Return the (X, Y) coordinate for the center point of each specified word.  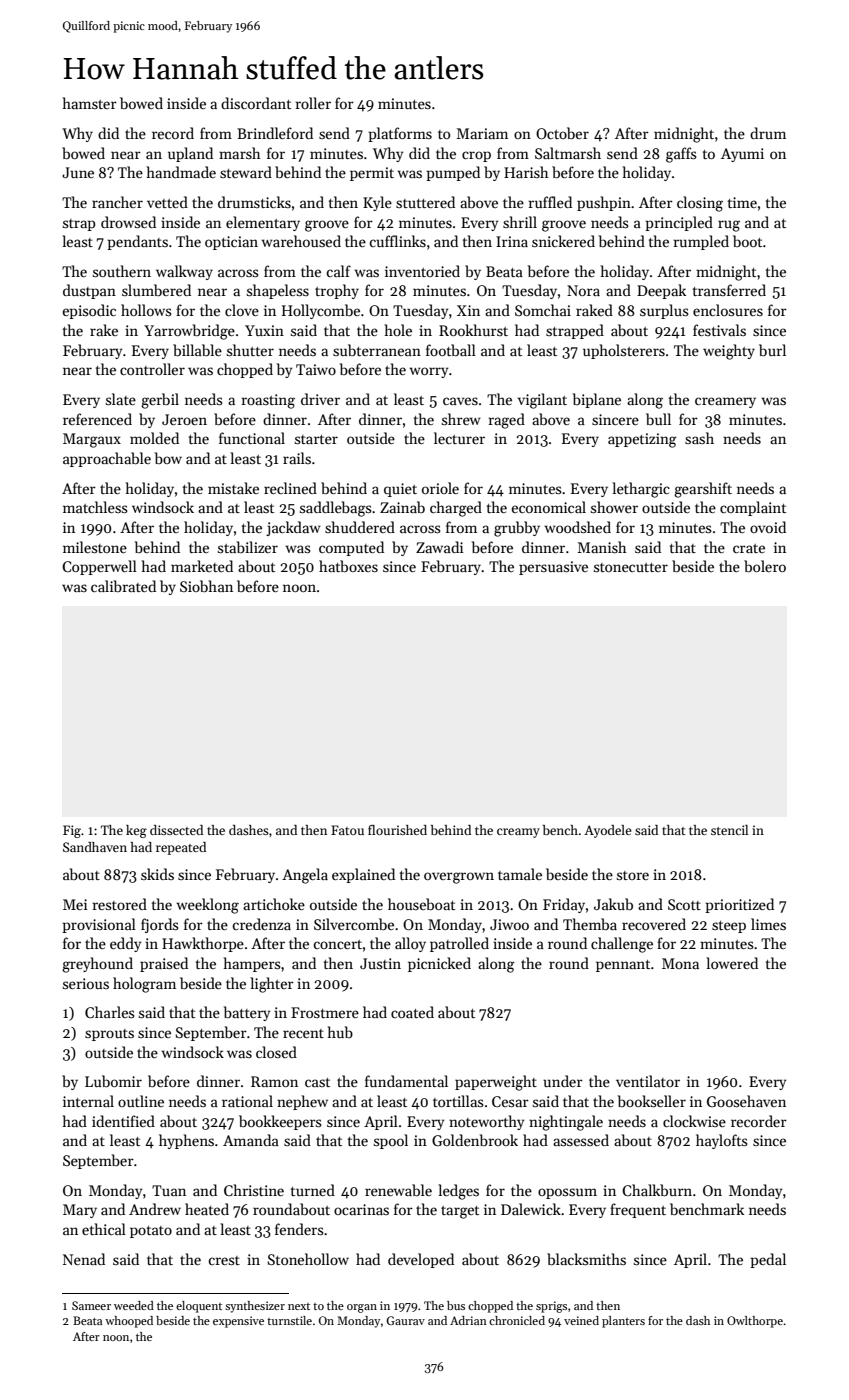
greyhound (97, 965)
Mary (80, 1211)
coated (412, 1012)
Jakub (613, 904)
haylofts (722, 1141)
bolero (765, 566)
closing (700, 204)
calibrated (123, 586)
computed (351, 548)
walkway (184, 272)
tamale (520, 874)
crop (476, 156)
